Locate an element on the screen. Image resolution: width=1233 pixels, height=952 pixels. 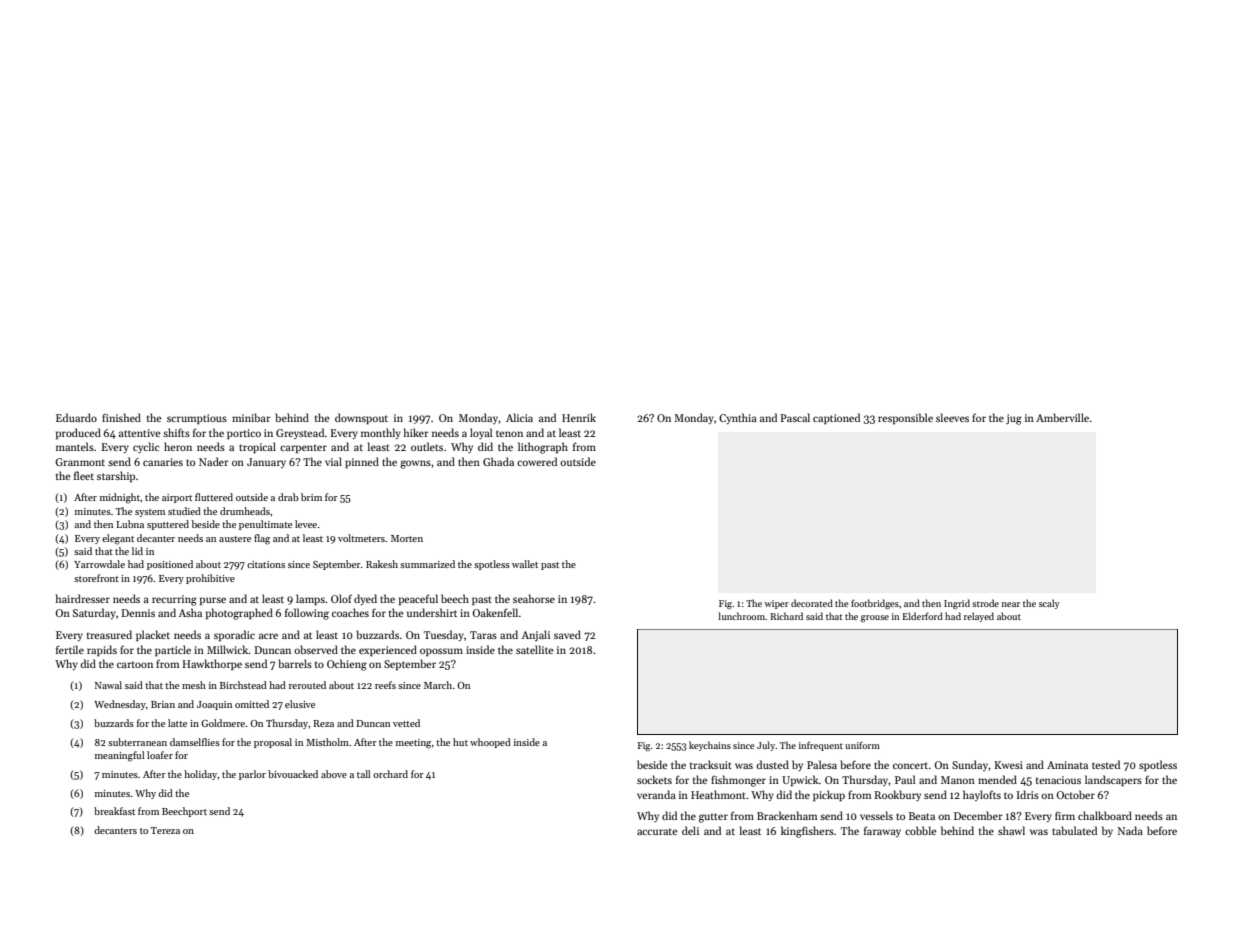
loafer is located at coordinates (160, 755).
